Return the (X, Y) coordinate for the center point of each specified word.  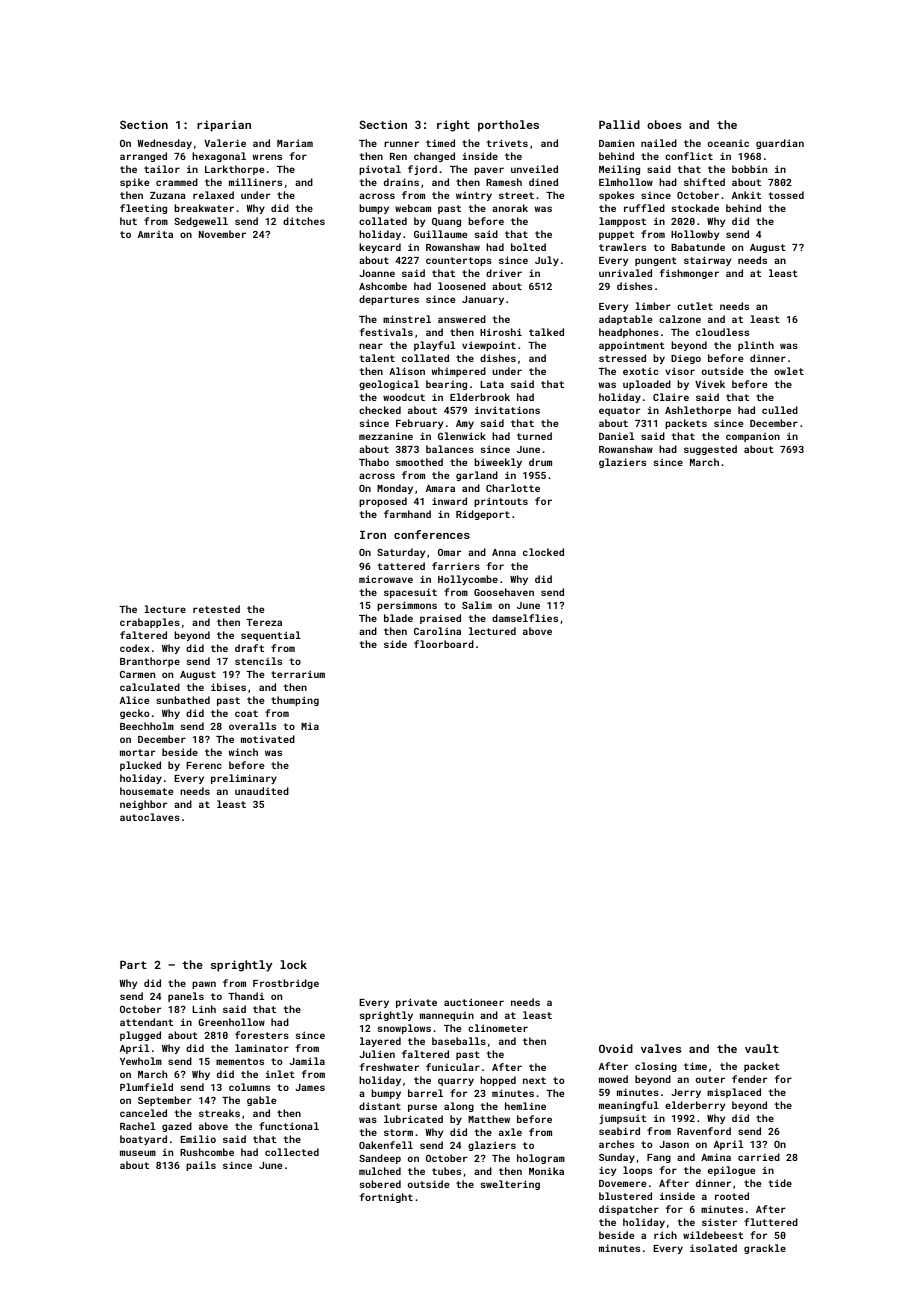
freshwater (389, 1067)
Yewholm (141, 1061)
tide (780, 1183)
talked (546, 332)
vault (762, 1048)
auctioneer (474, 1002)
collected (292, 1152)
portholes (508, 126)
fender (749, 1079)
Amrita (155, 234)
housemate (146, 791)
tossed (786, 195)
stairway (707, 261)
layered (380, 1042)
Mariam (295, 143)
